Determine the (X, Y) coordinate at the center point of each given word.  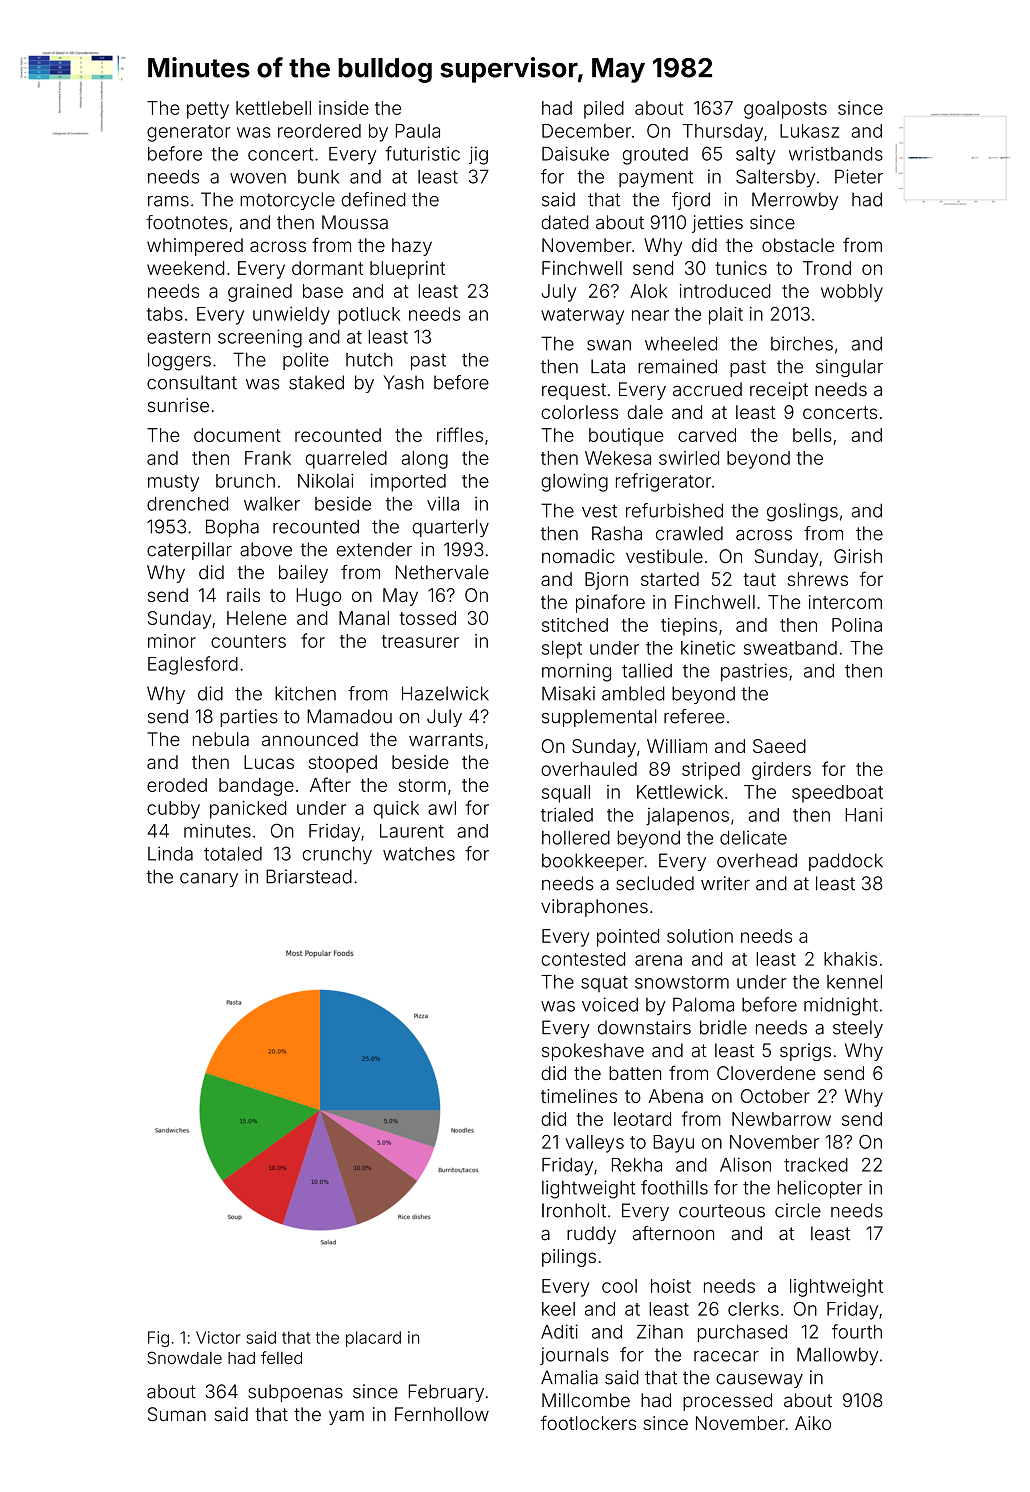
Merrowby (795, 201)
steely (858, 1029)
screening (260, 338)
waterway (582, 316)
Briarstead (309, 876)
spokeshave (593, 1052)
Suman (177, 1414)
